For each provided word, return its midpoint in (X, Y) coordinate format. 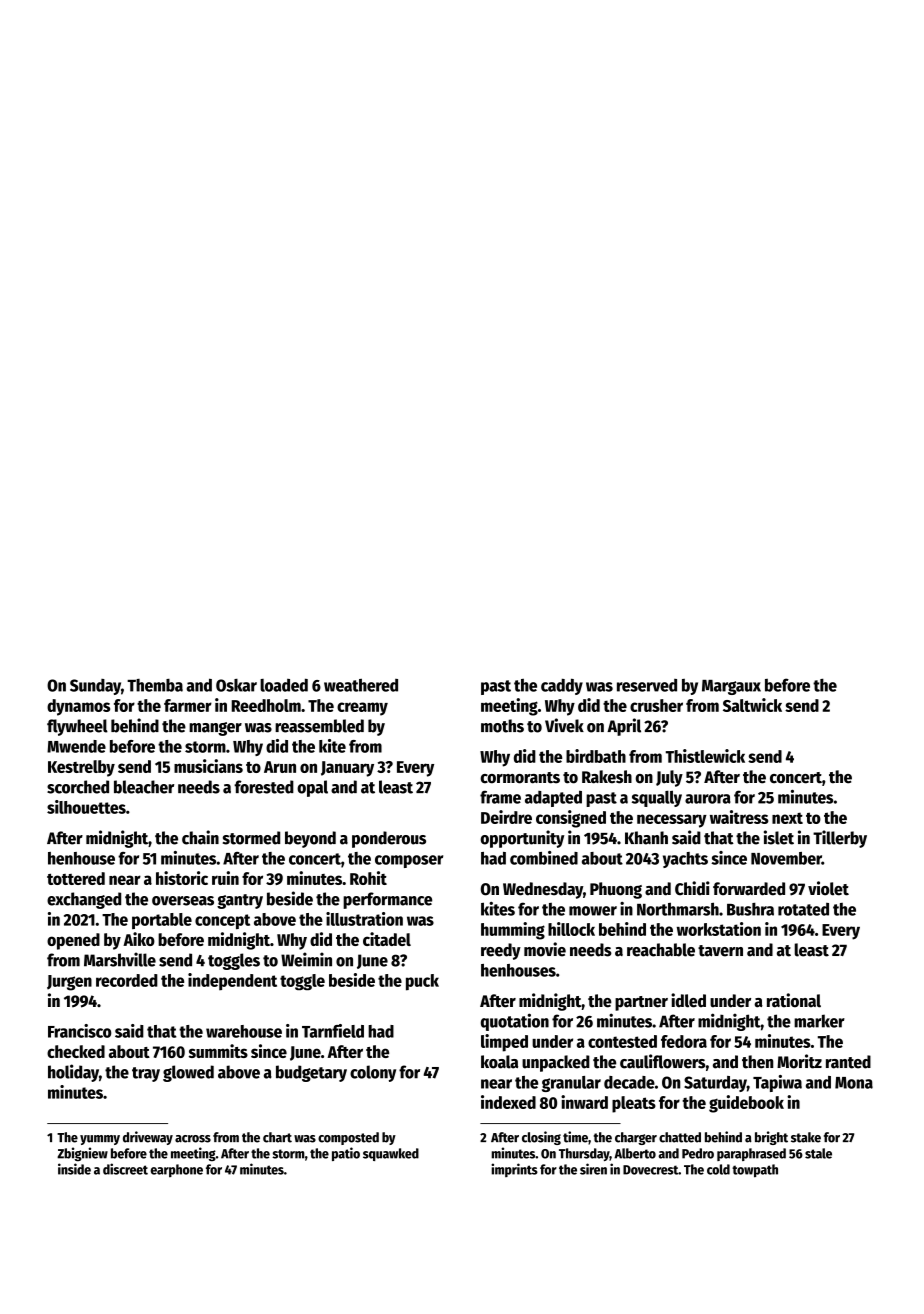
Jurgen (69, 983)
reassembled (319, 726)
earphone (176, 1171)
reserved (647, 685)
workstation (719, 929)
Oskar (236, 685)
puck (422, 982)
